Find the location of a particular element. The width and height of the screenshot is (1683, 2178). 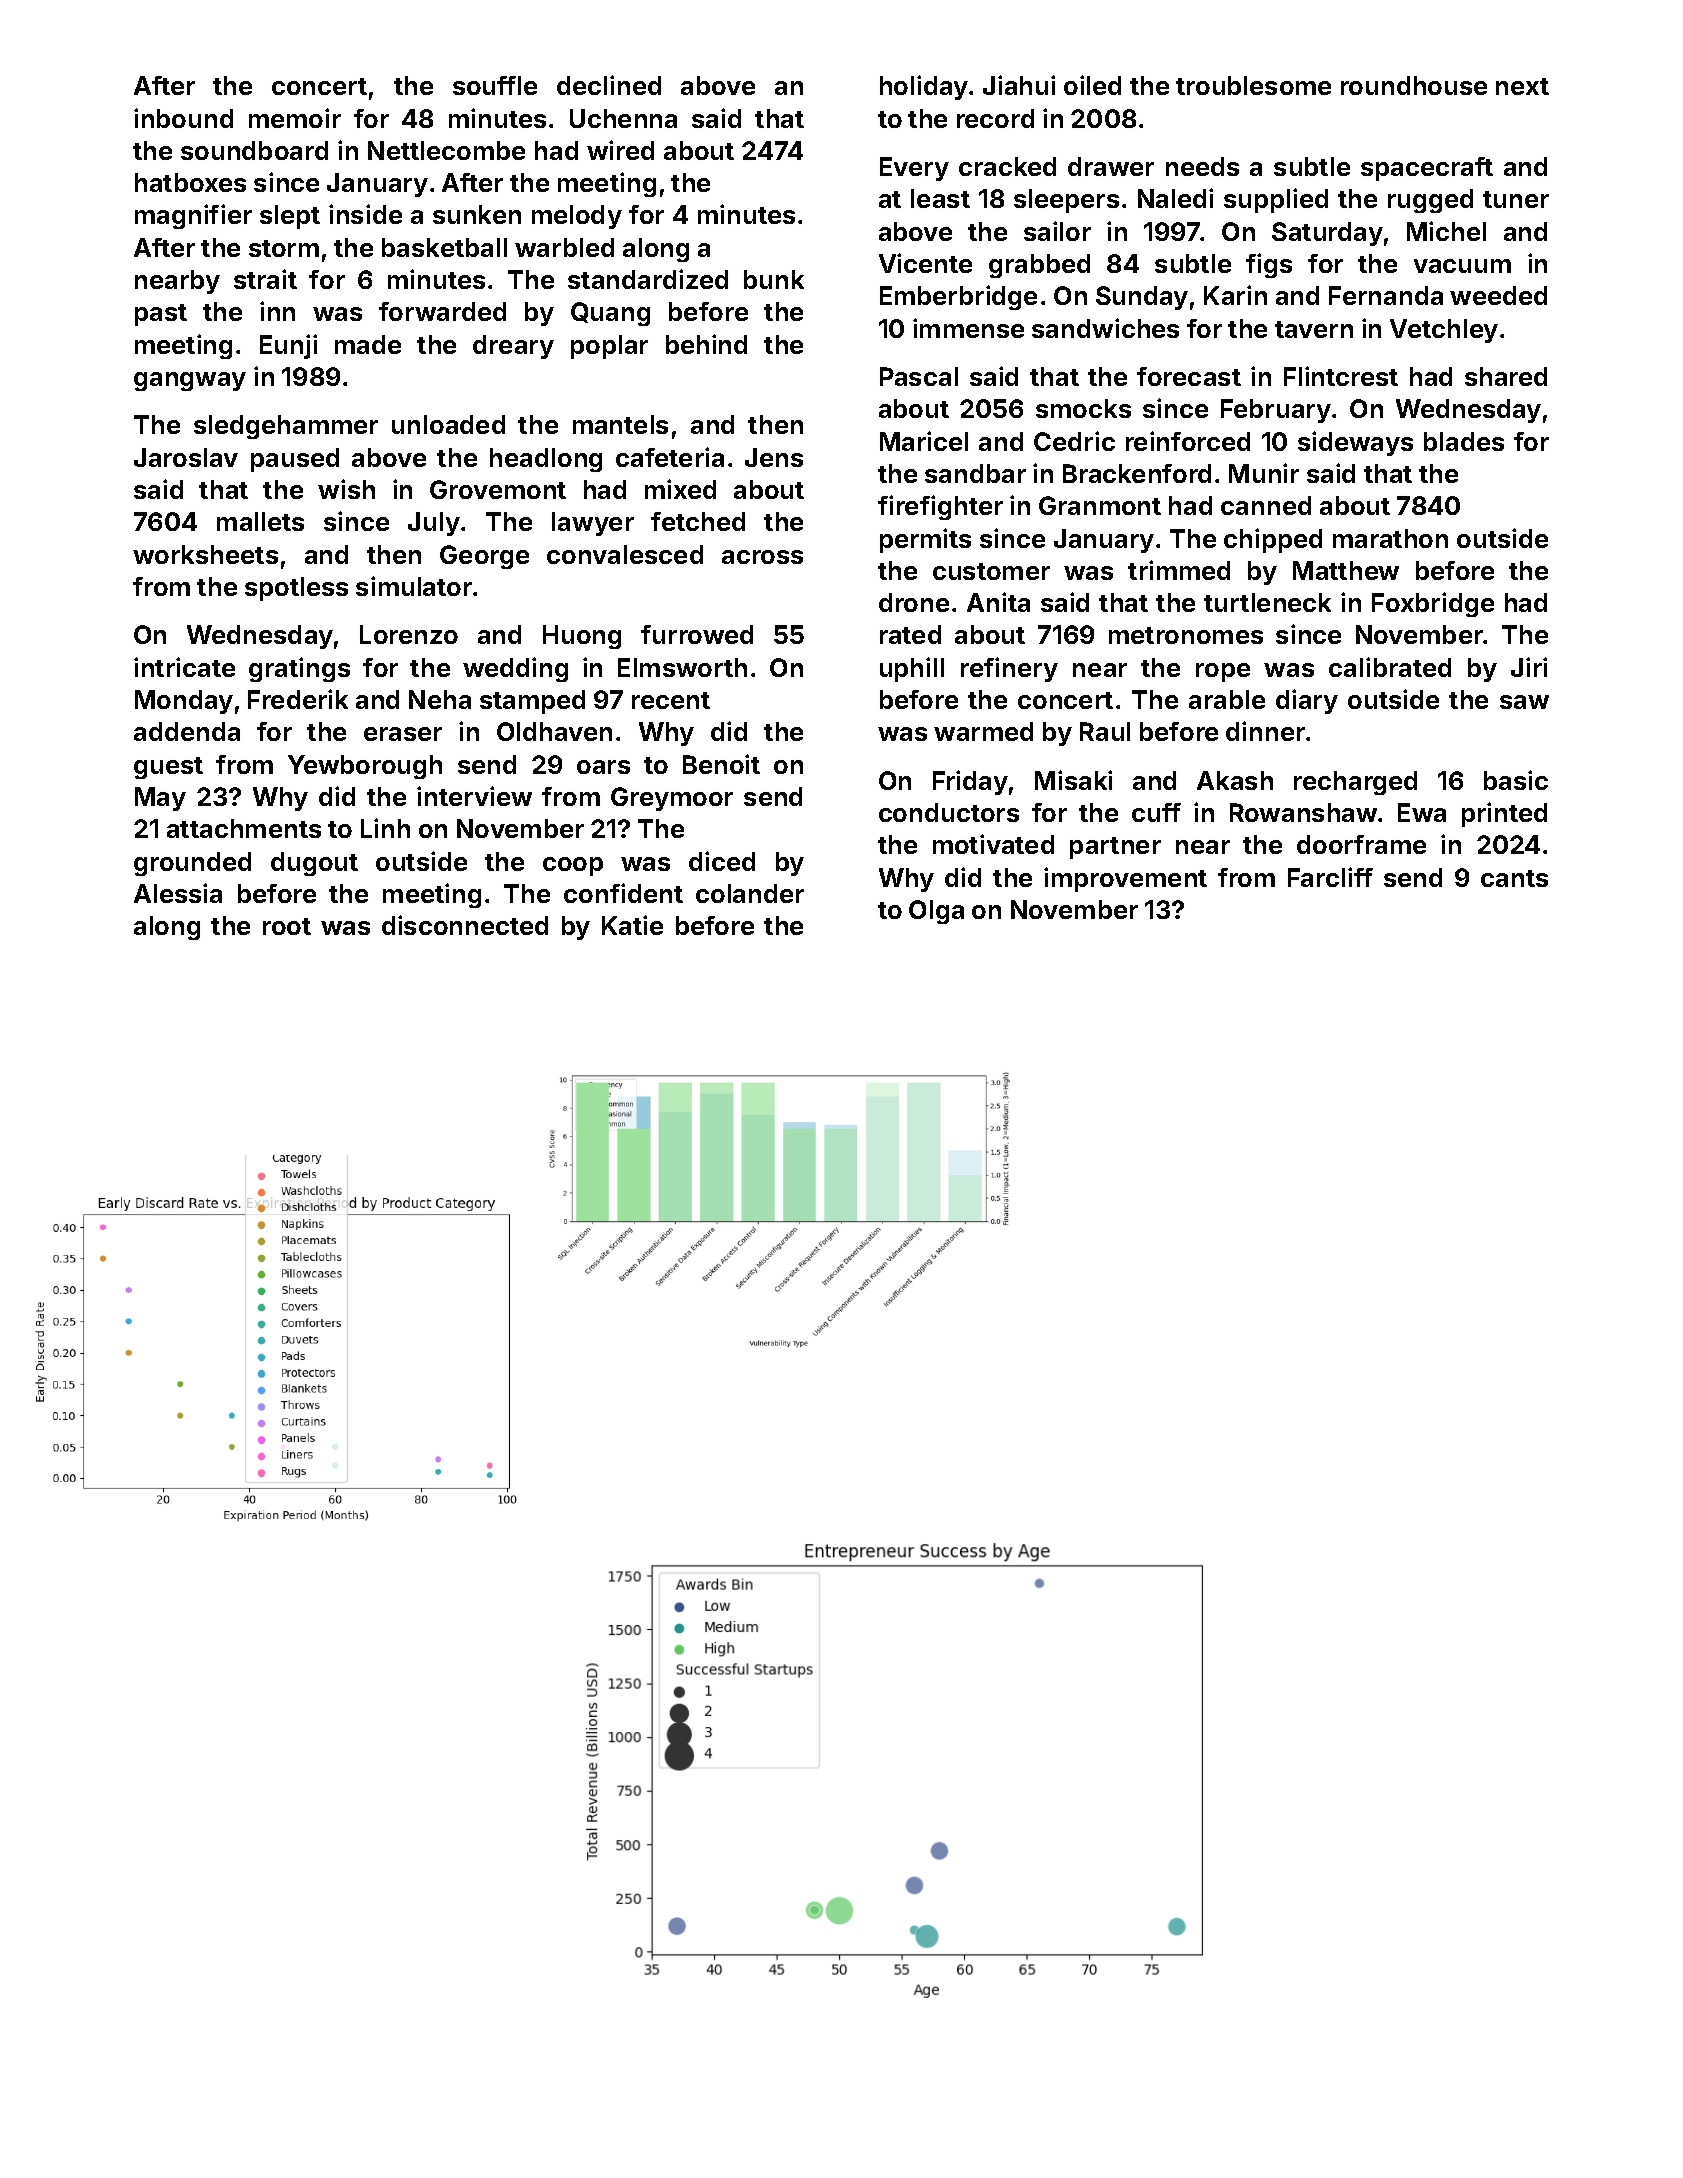

souffle is located at coordinates (495, 85).
